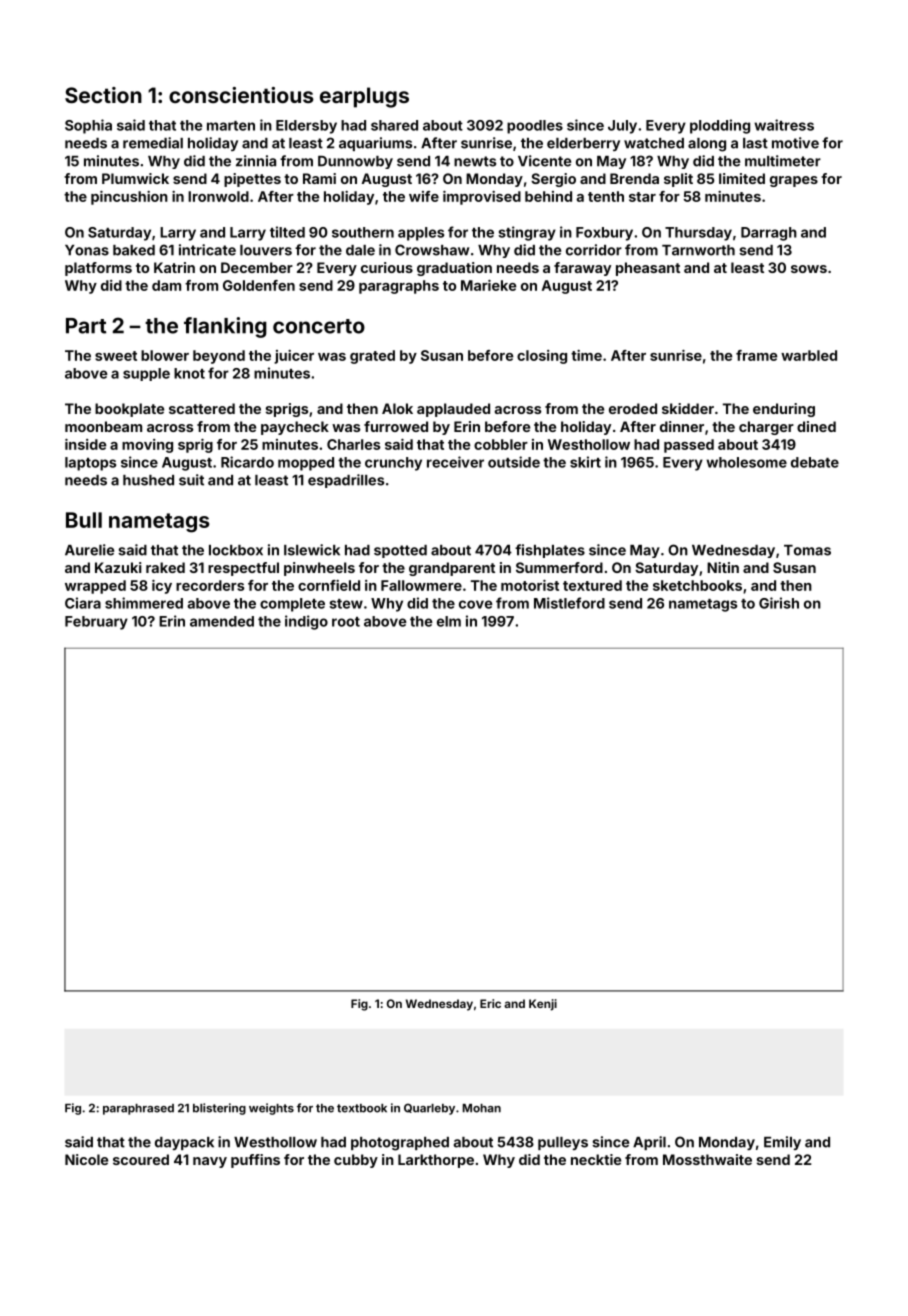 This screenshot has height=1316, width=908. What do you see at coordinates (475, 604) in the screenshot?
I see `cove` at bounding box center [475, 604].
